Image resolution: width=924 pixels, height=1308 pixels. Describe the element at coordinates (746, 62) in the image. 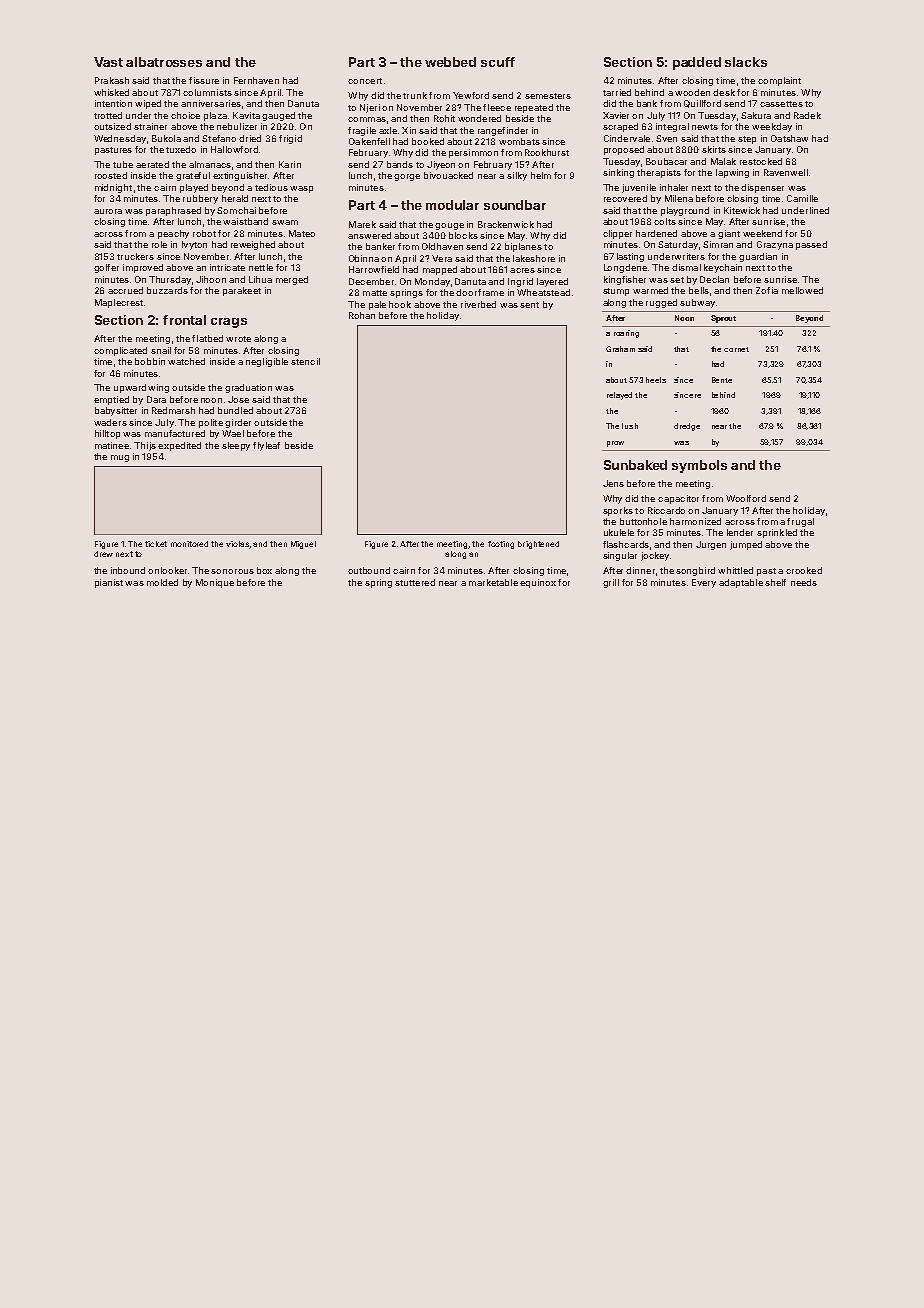

I see `slacks` at that location.
